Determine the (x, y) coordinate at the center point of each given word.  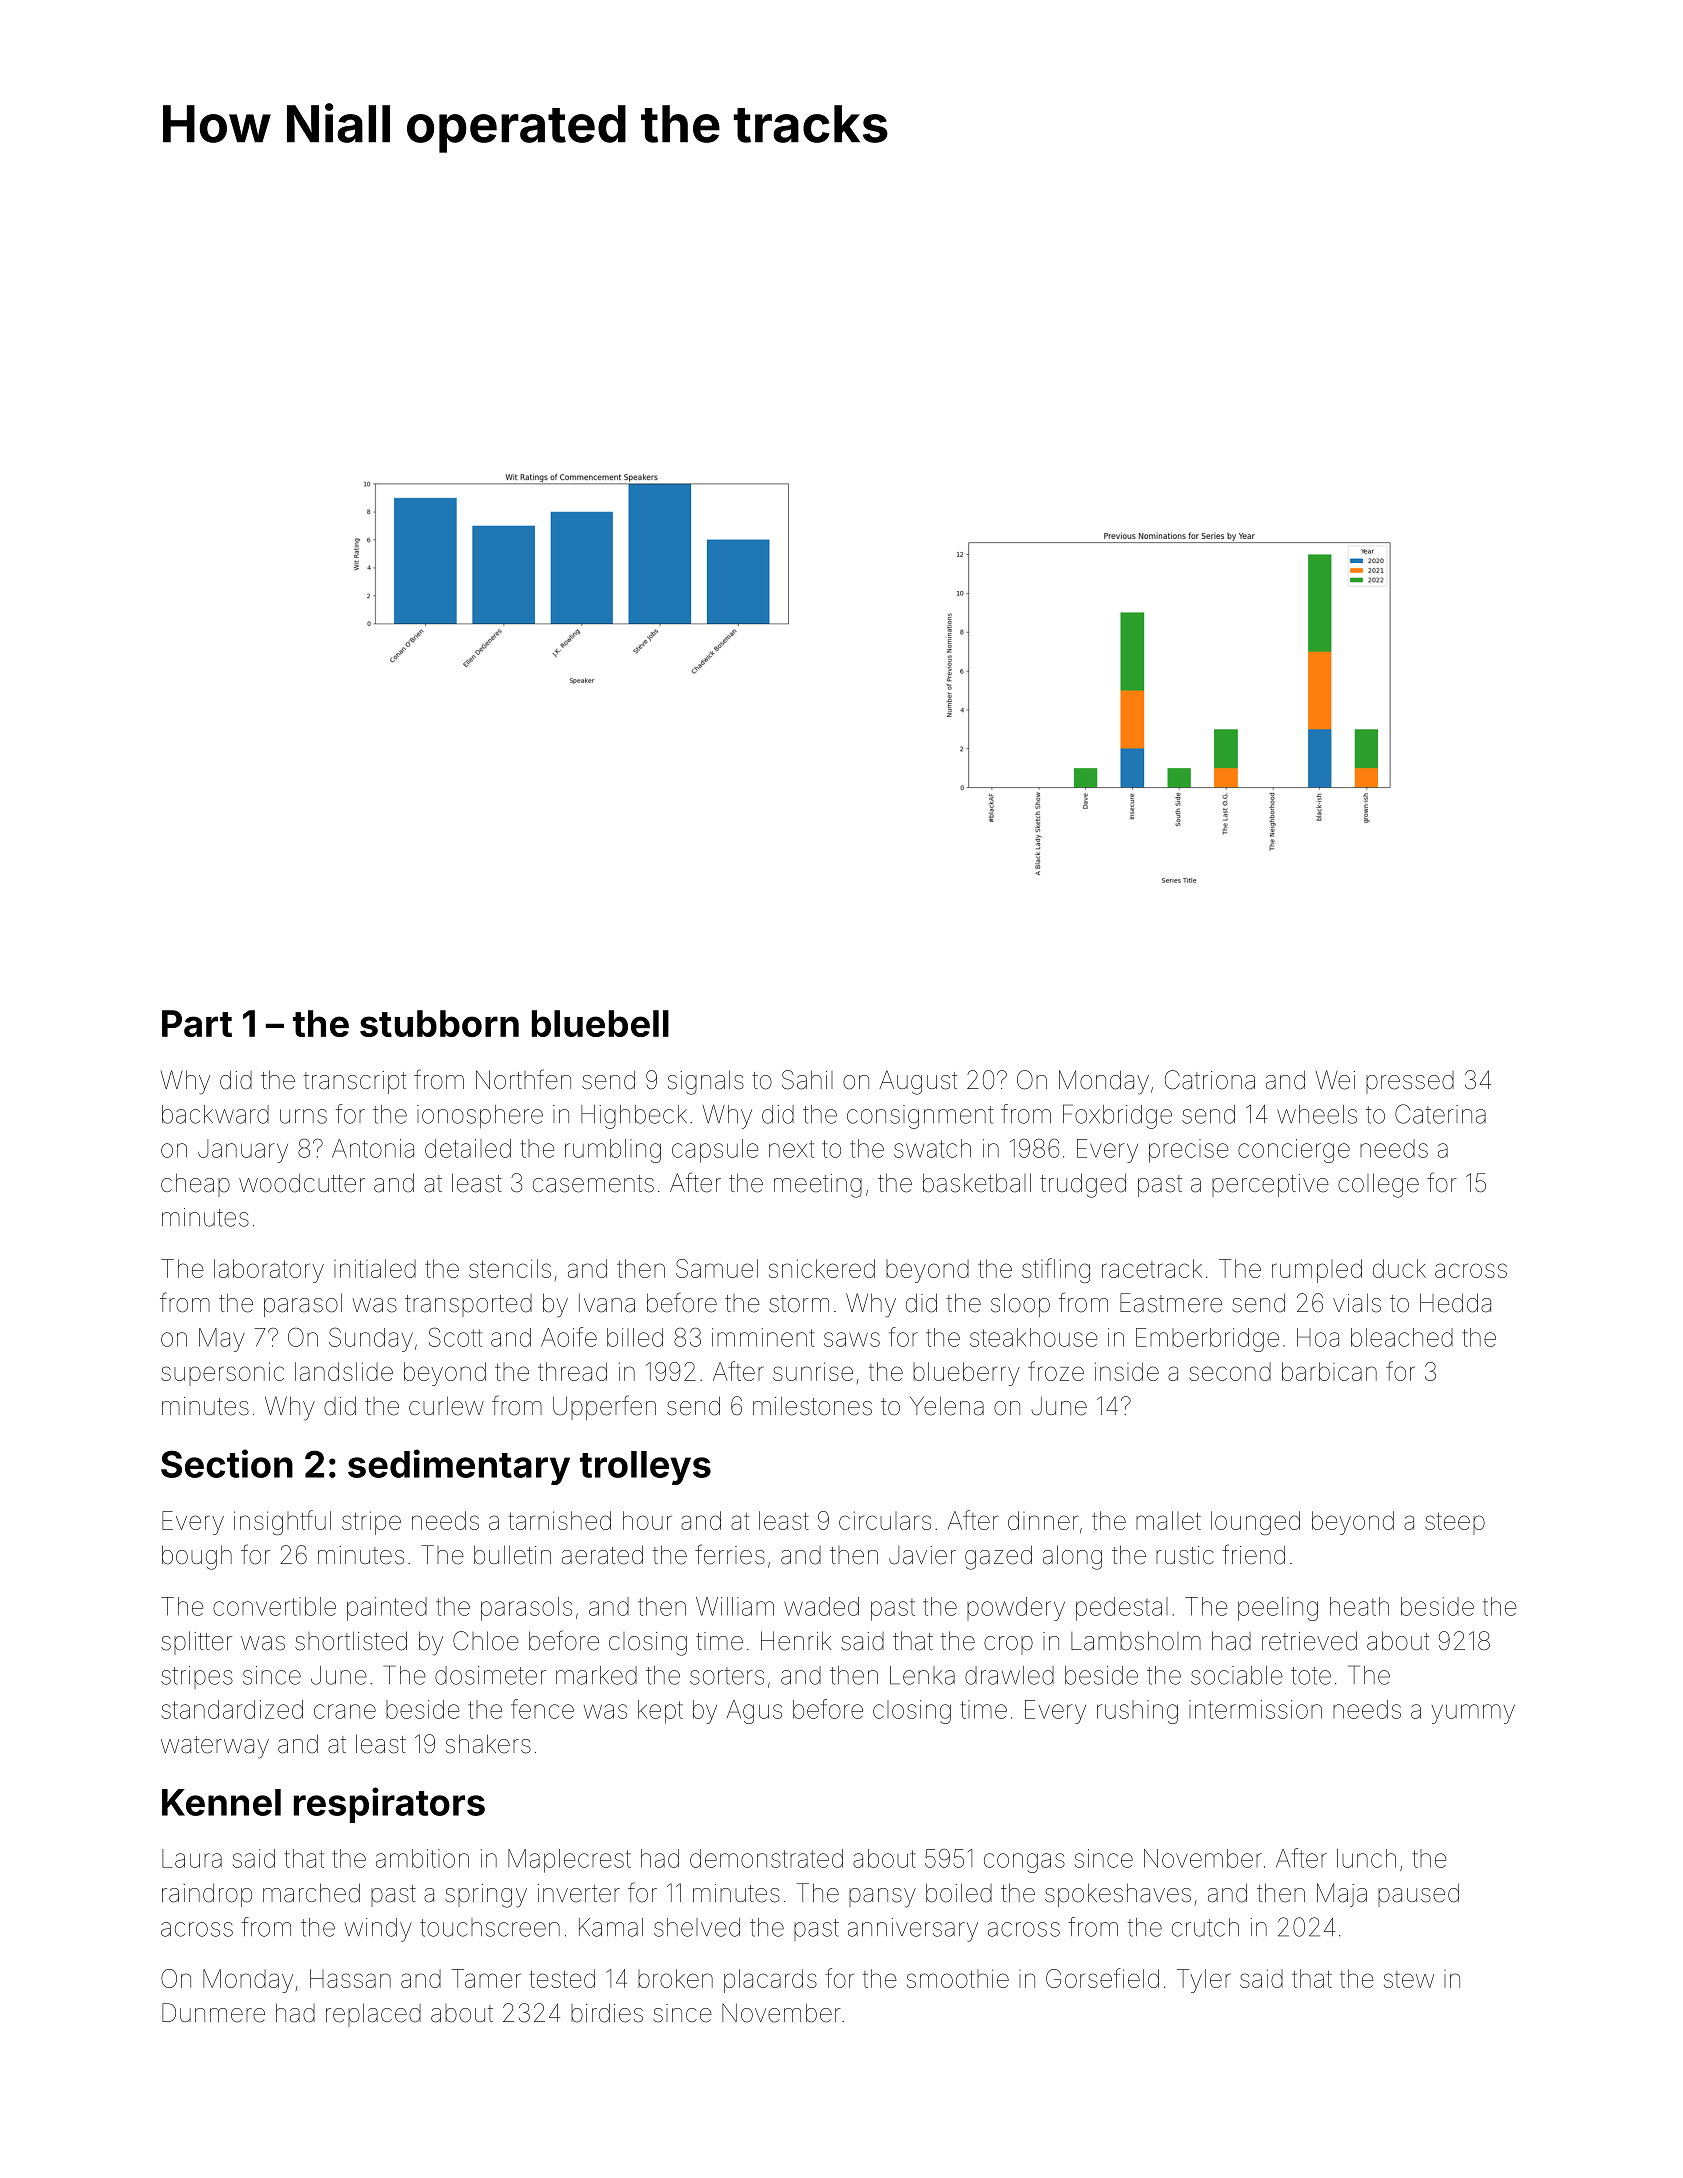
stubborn (439, 1023)
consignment (920, 1117)
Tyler (1203, 1981)
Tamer (486, 1978)
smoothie (958, 1978)
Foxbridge (1117, 1116)
